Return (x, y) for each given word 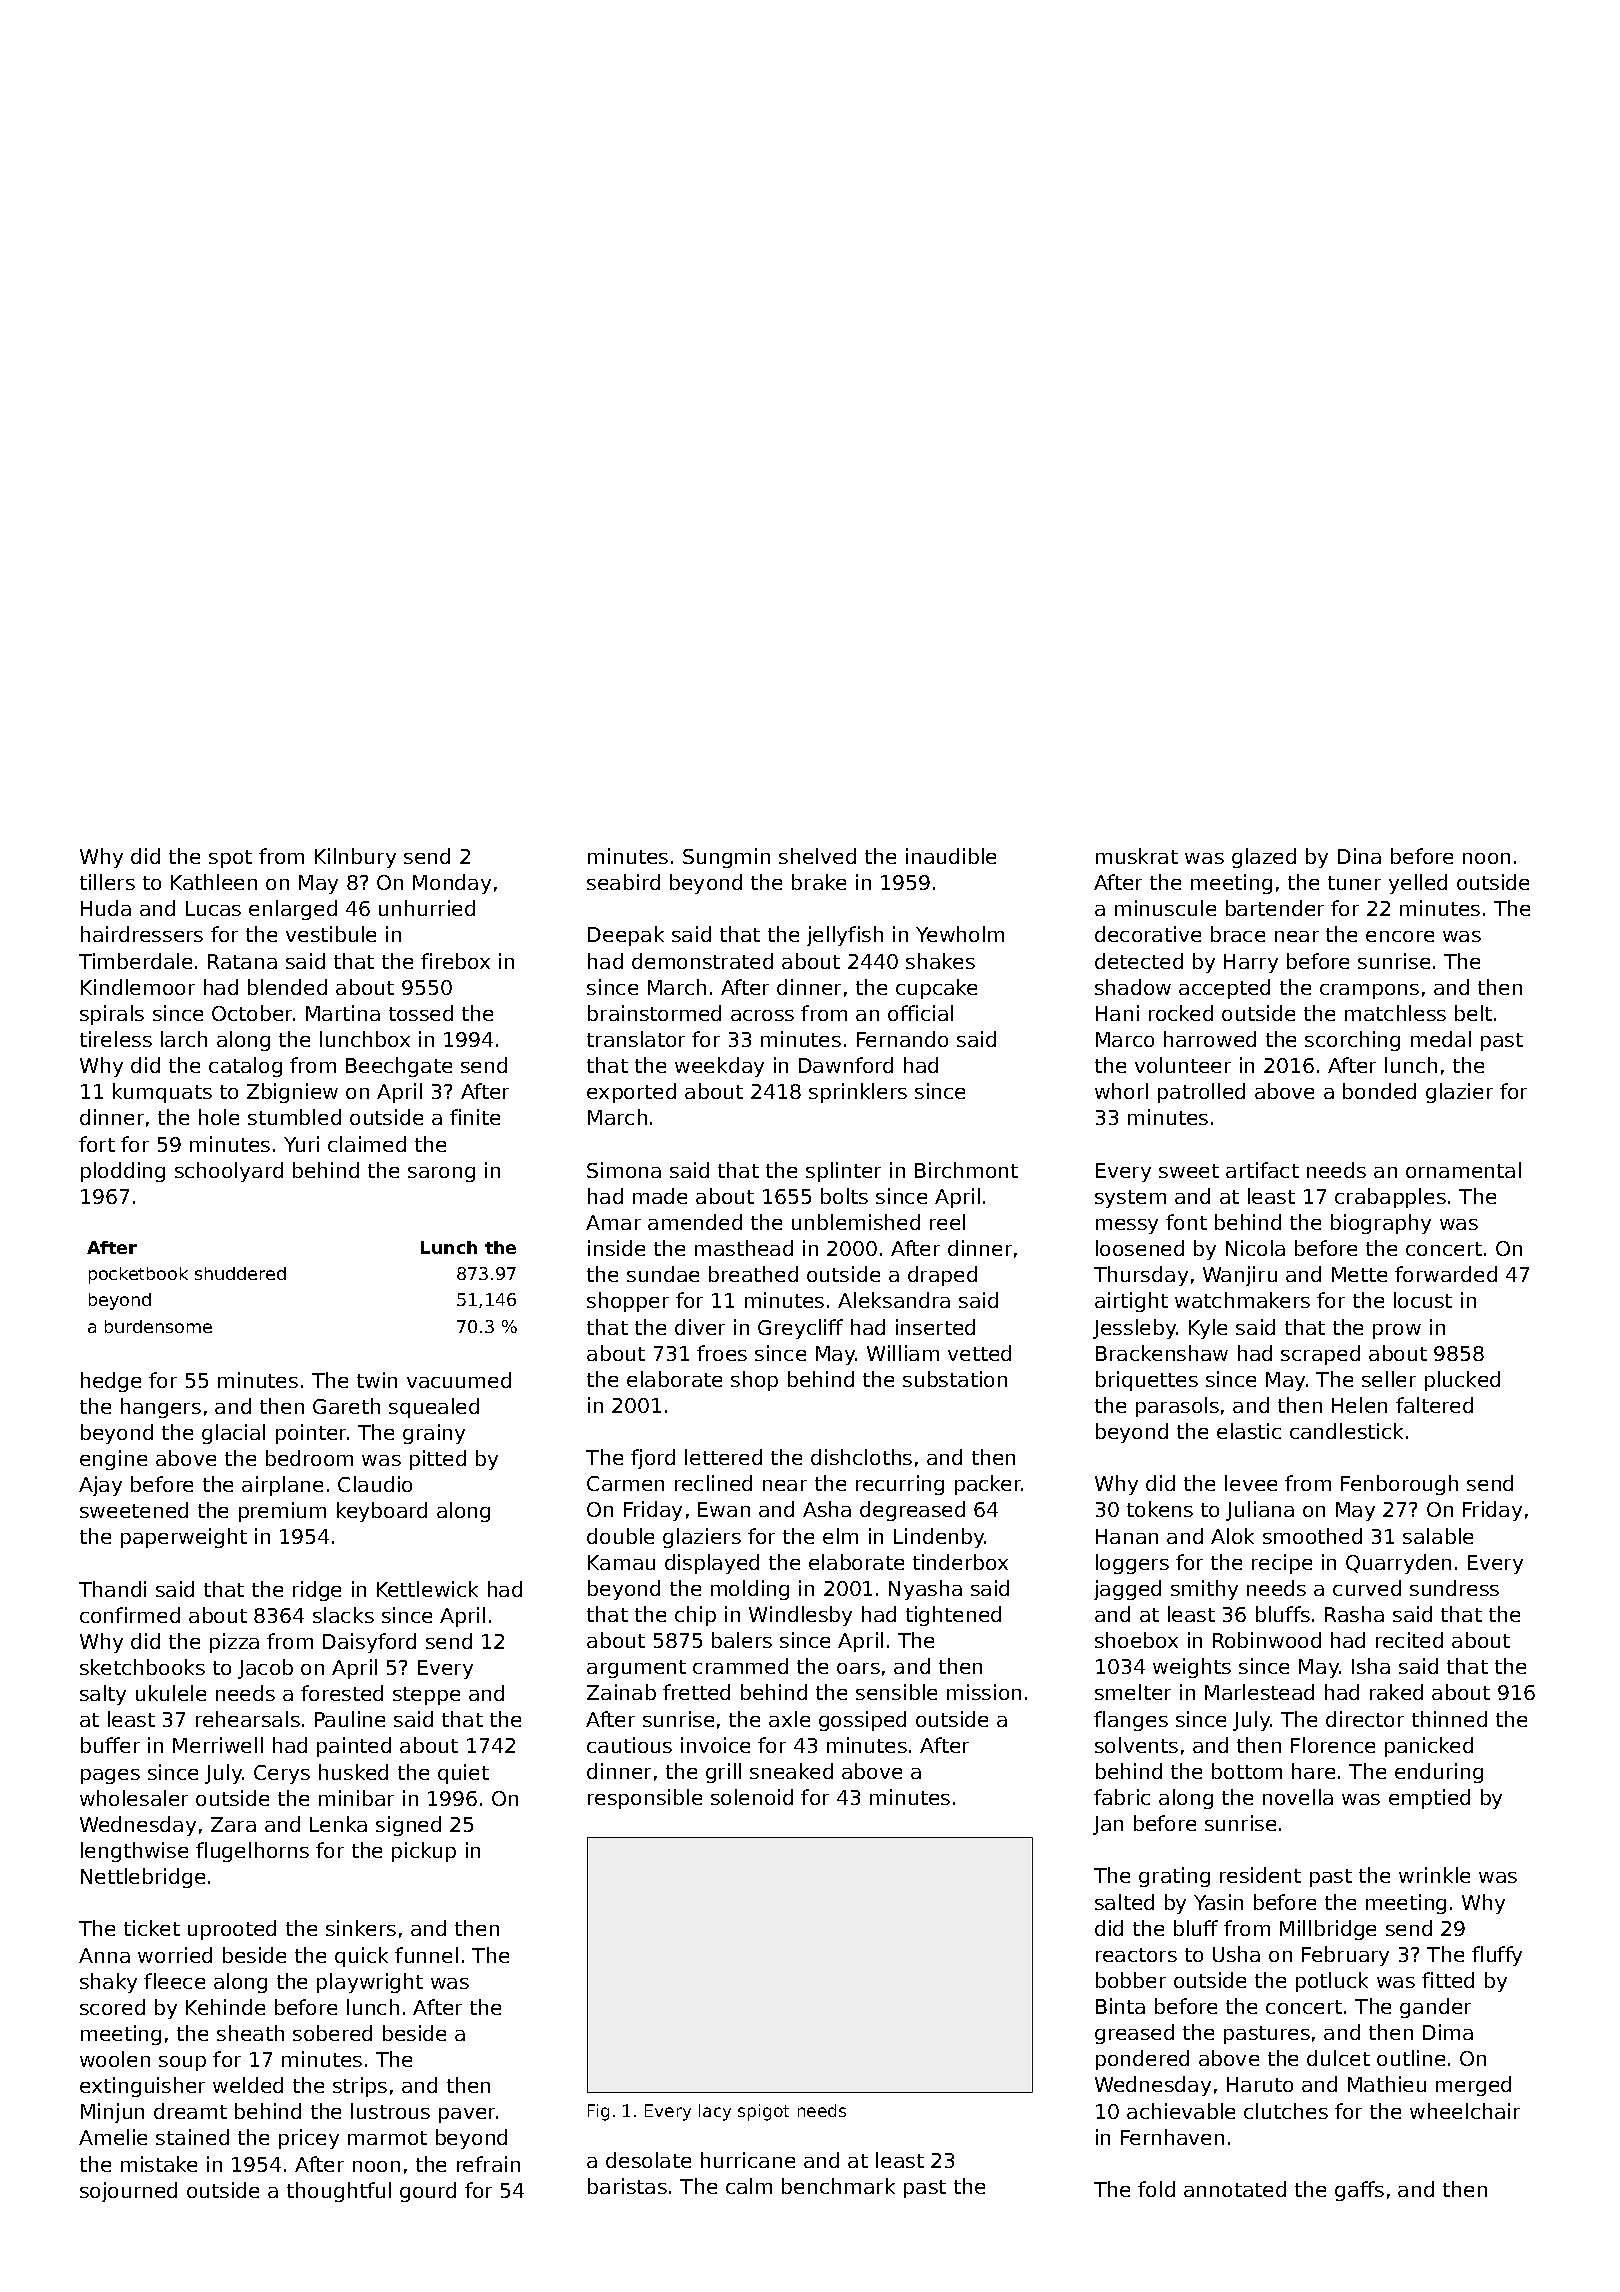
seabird (623, 882)
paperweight (184, 1538)
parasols (1177, 1407)
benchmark (838, 2186)
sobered (332, 2033)
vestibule (331, 934)
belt (1473, 1013)
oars (858, 1668)
